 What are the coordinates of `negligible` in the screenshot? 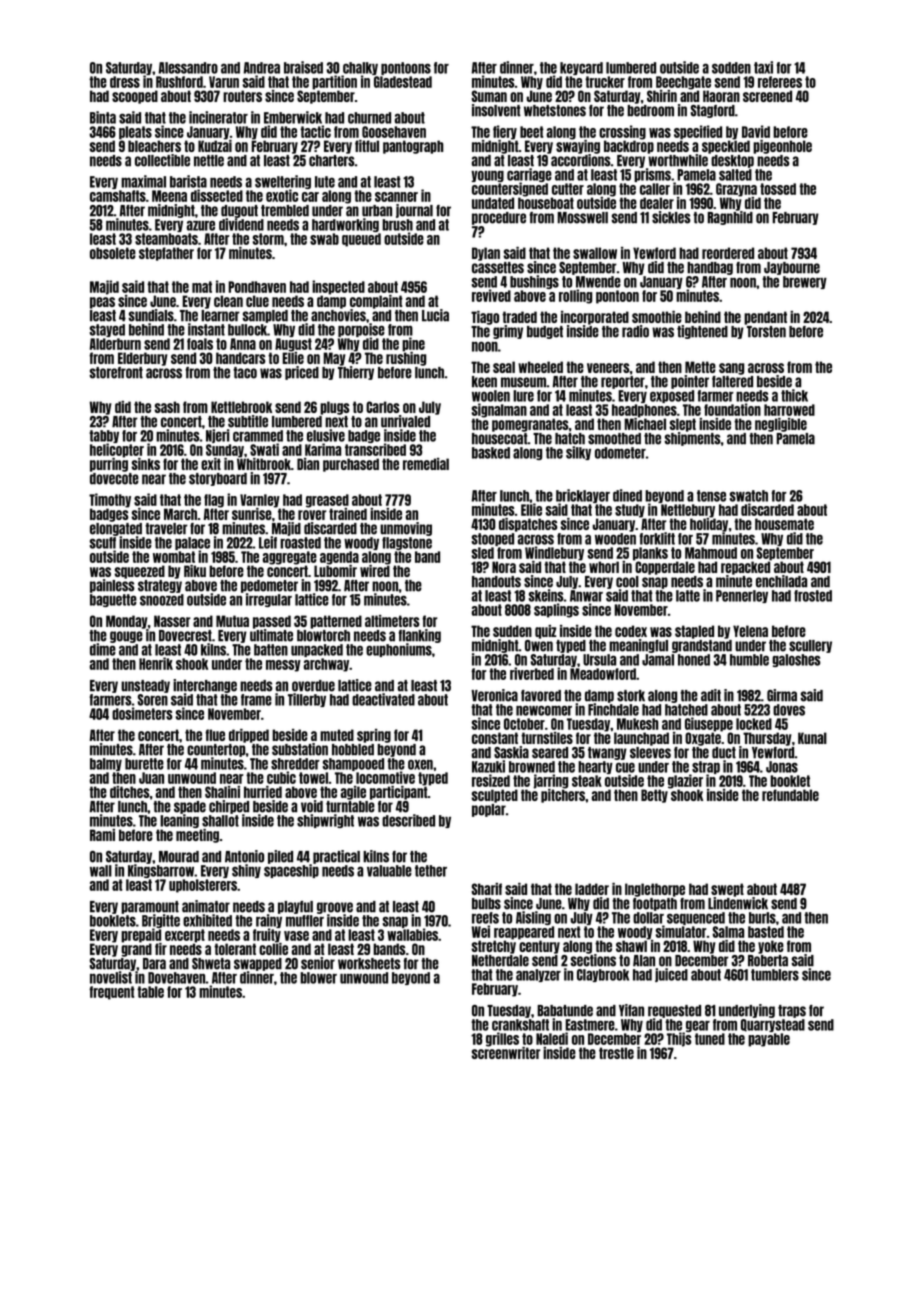 It's located at (781, 425).
